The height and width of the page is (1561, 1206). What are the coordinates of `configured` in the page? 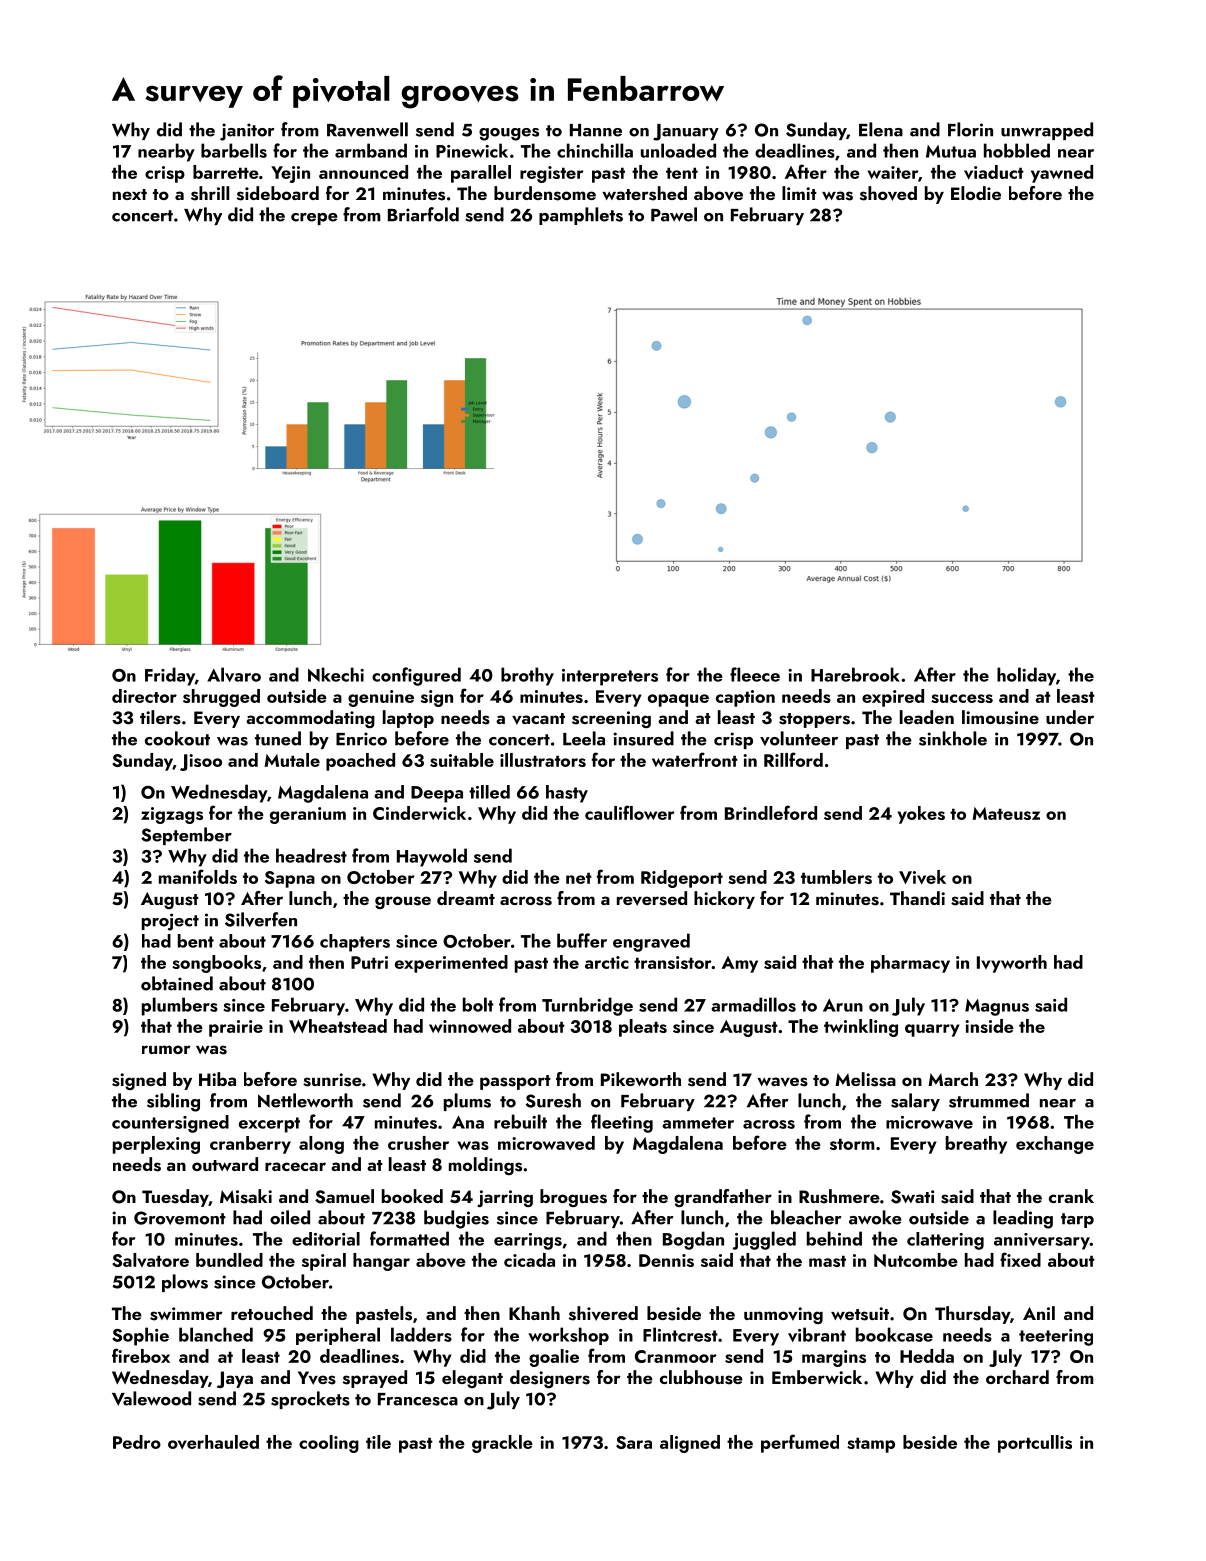 It's located at (416, 676).
